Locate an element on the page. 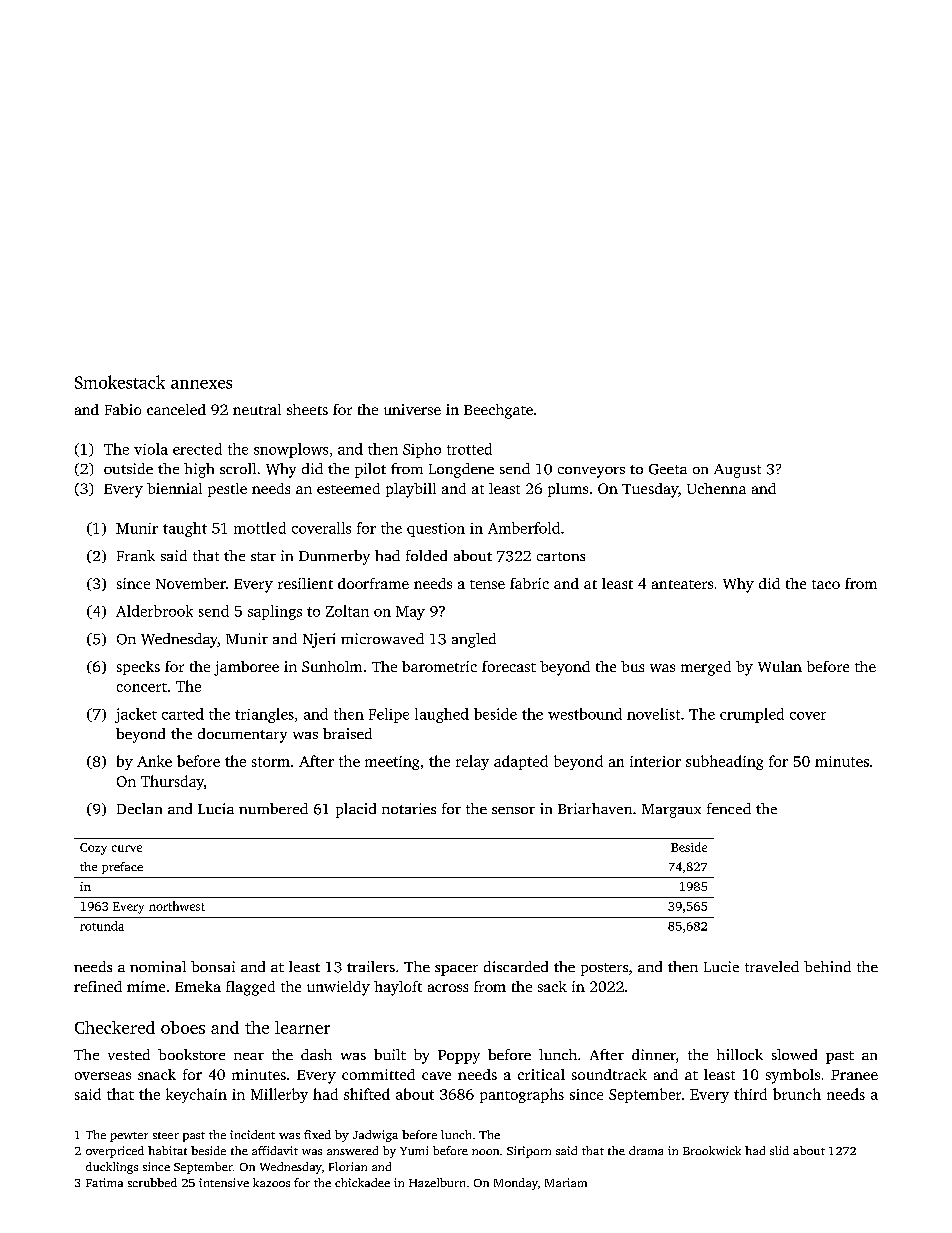 This page has width=952, height=1233. committed is located at coordinates (378, 1074).
